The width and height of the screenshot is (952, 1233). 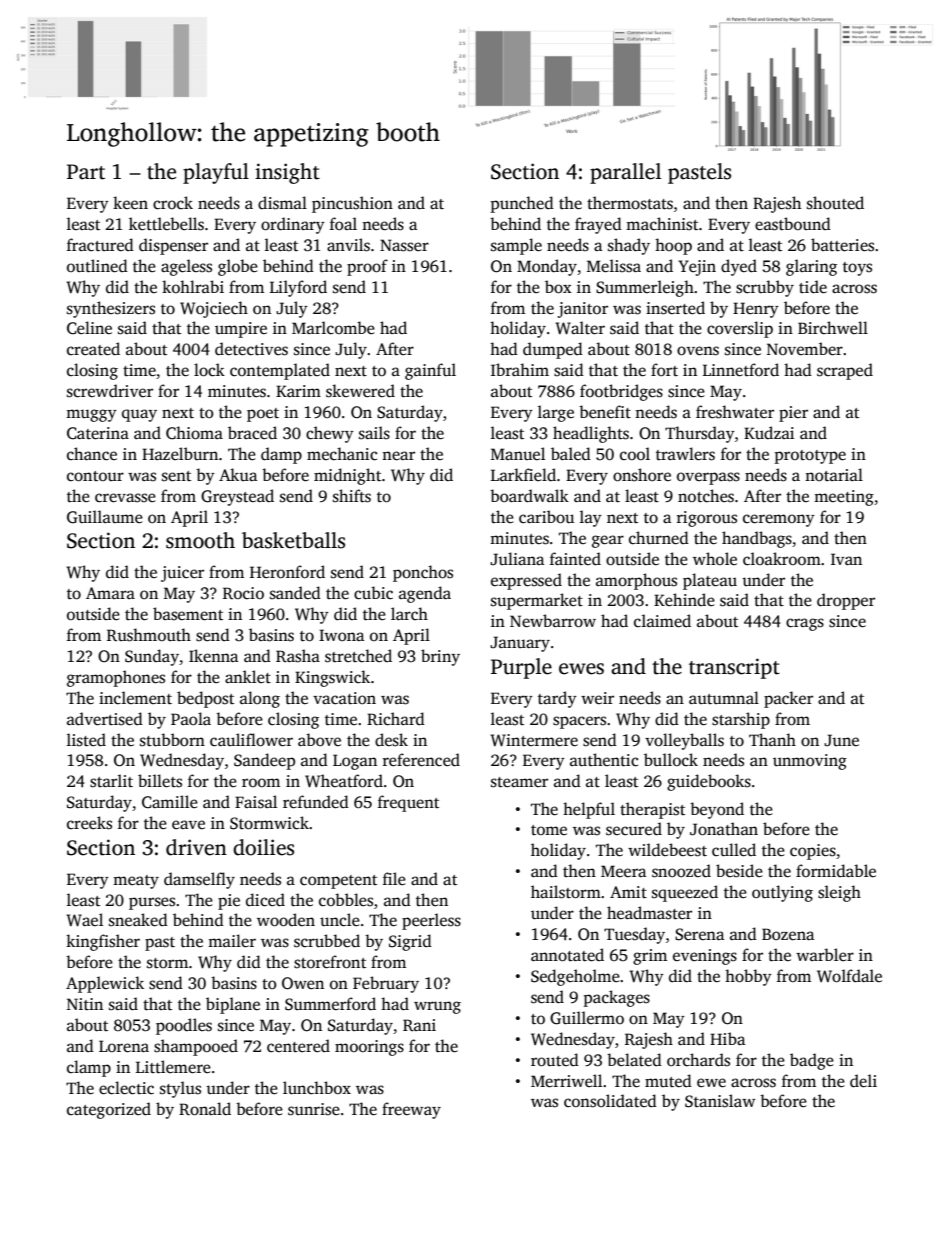 What do you see at coordinates (126, 1088) in the screenshot?
I see `eclectic` at bounding box center [126, 1088].
